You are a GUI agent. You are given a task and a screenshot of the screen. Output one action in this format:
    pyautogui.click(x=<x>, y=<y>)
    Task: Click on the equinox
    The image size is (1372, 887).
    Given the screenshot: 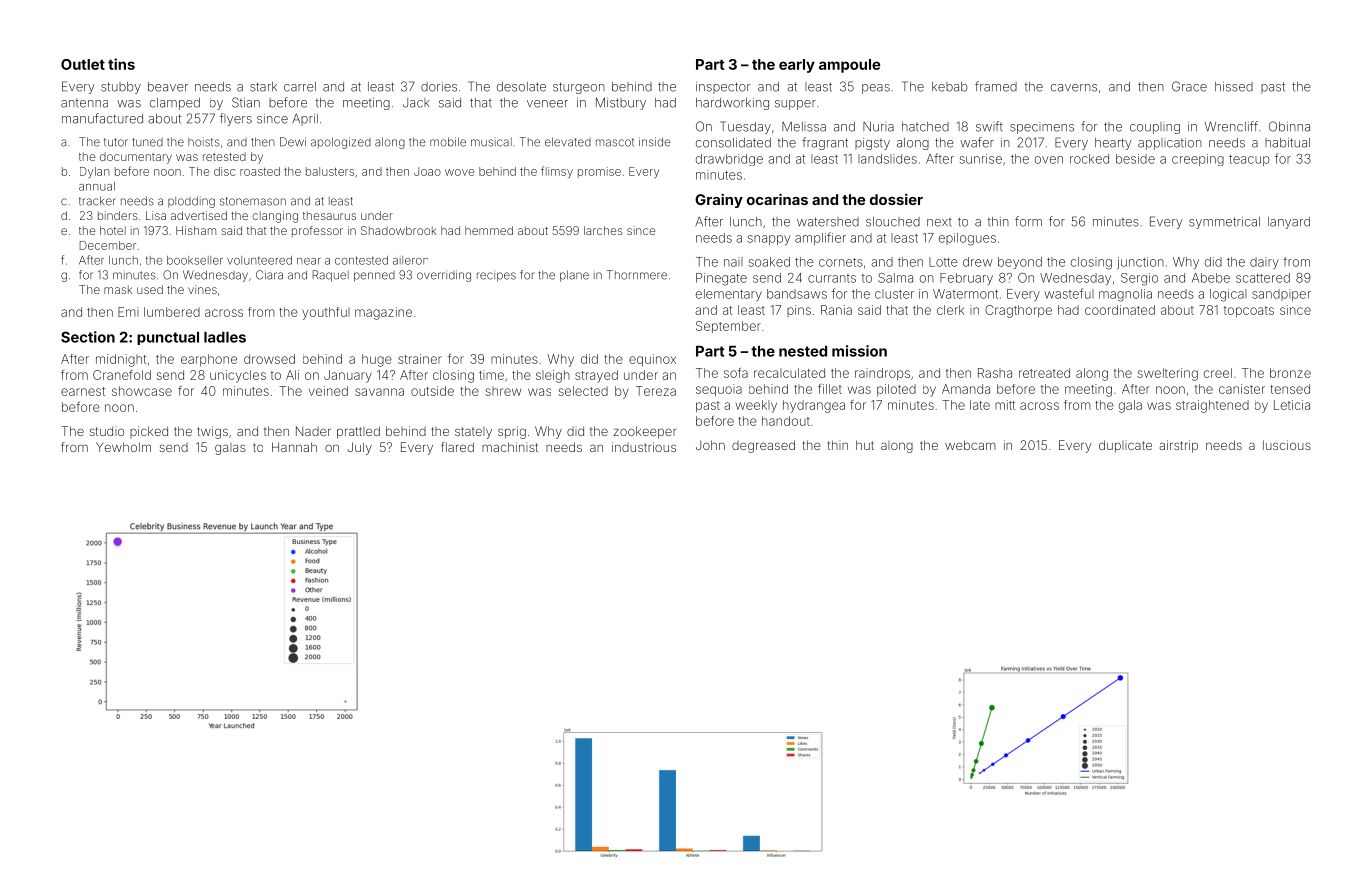 What is the action you would take?
    pyautogui.click(x=652, y=360)
